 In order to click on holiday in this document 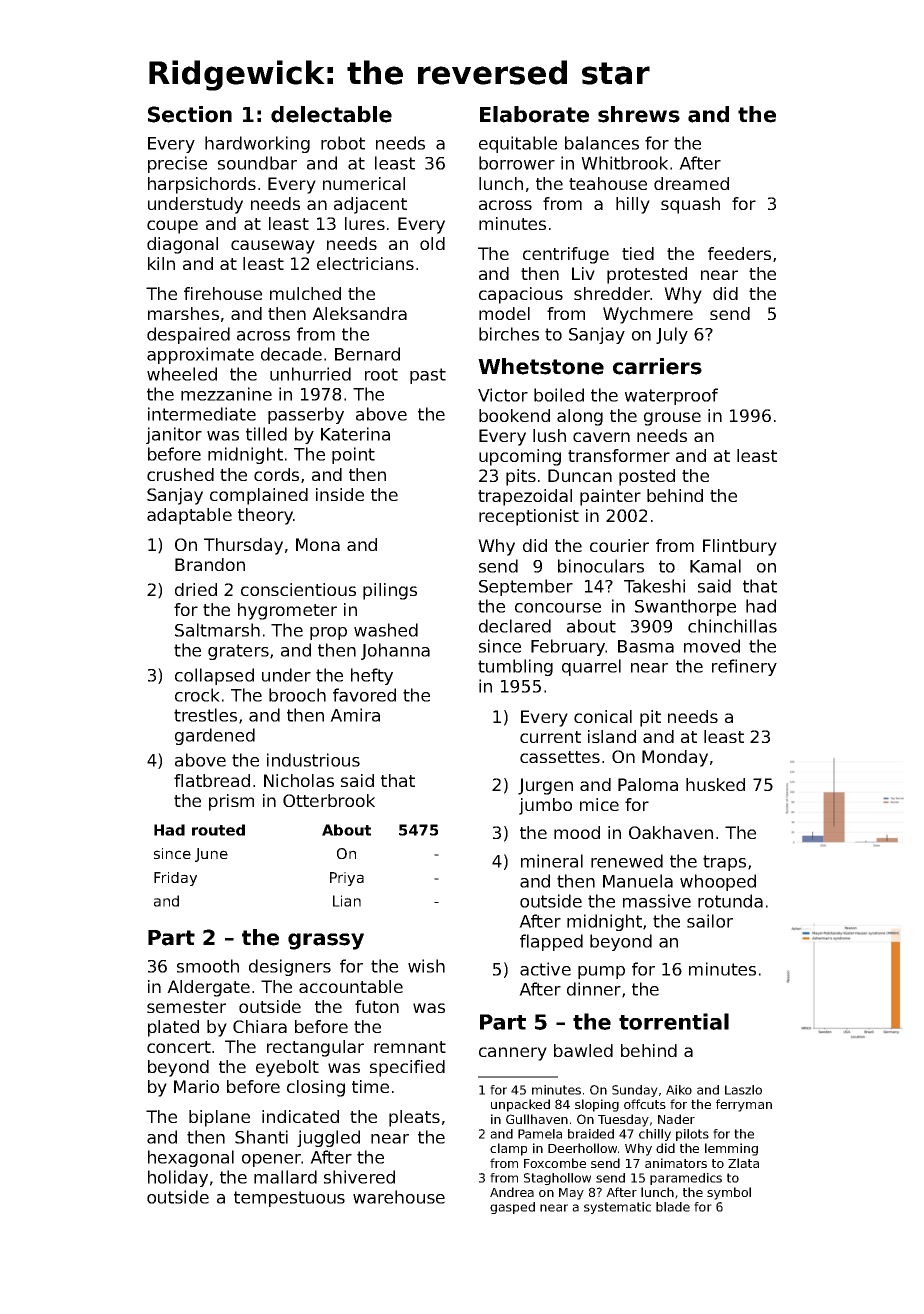, I will do `click(178, 1178)`.
